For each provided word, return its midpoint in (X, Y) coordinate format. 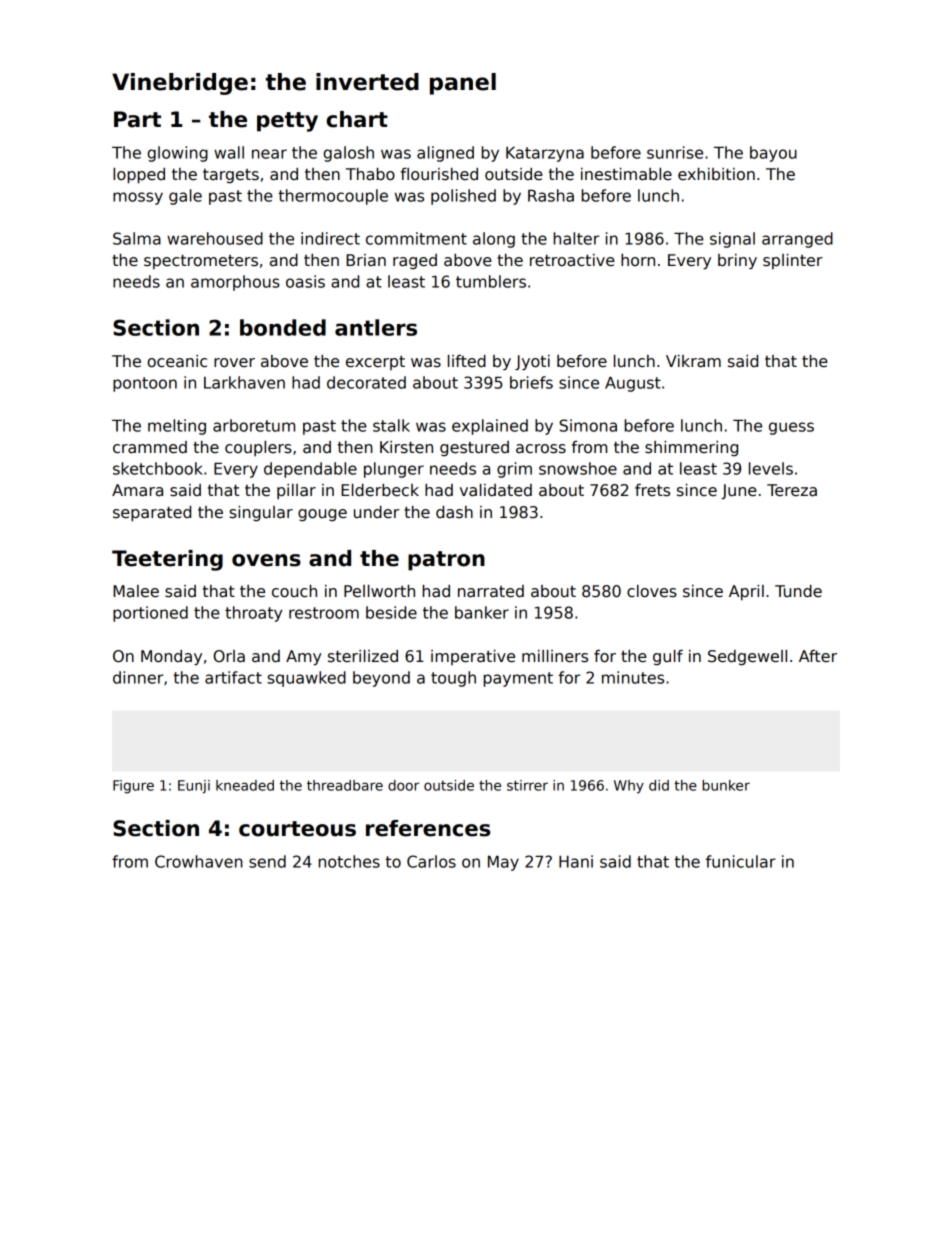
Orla (229, 656)
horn (638, 260)
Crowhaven (199, 861)
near (269, 154)
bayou (773, 154)
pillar (296, 491)
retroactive (572, 260)
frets (652, 490)
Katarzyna (545, 154)
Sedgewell (747, 657)
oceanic (177, 361)
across (541, 449)
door (403, 785)
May (503, 863)
